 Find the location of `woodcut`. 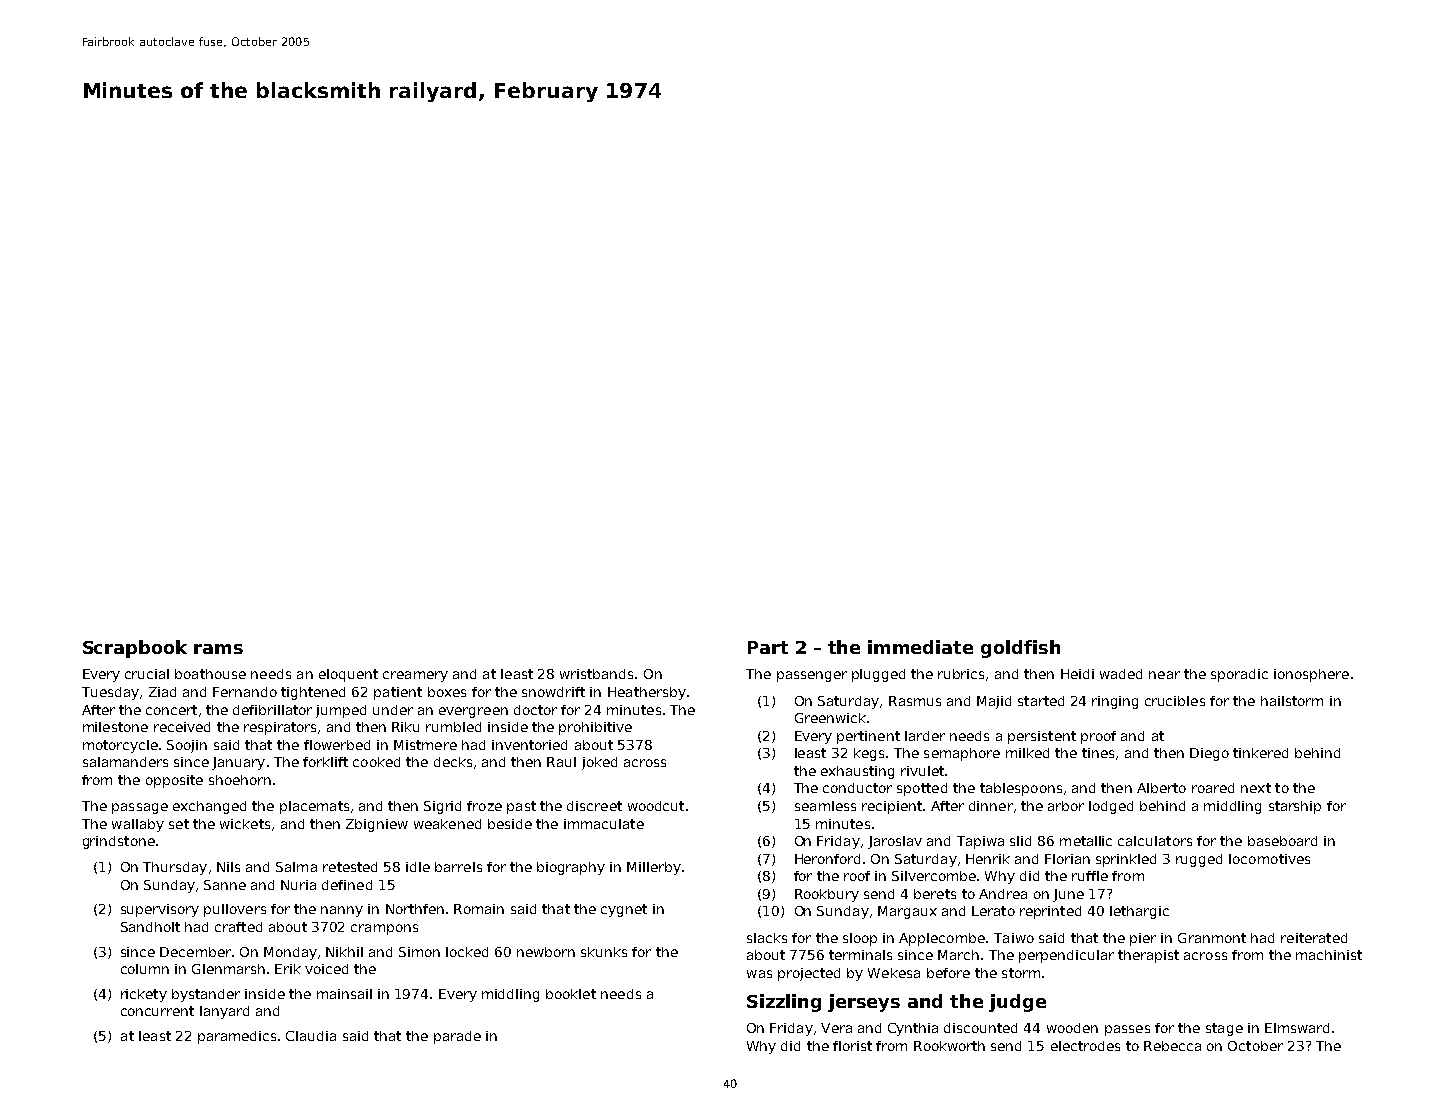

woodcut is located at coordinates (656, 806).
